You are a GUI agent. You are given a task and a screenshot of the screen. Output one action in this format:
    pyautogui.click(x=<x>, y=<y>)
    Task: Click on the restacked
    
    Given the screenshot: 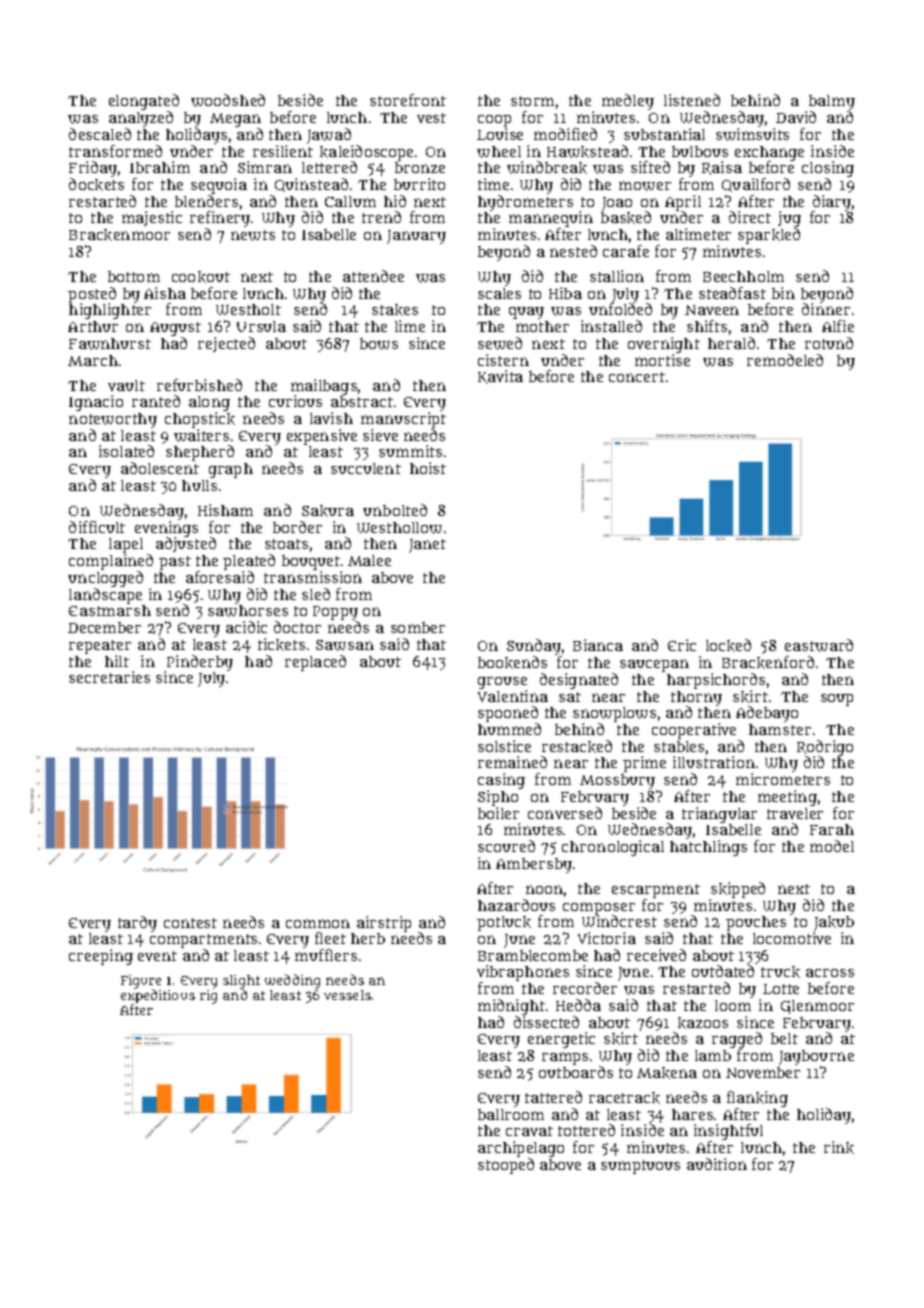 What is the action you would take?
    pyautogui.click(x=577, y=746)
